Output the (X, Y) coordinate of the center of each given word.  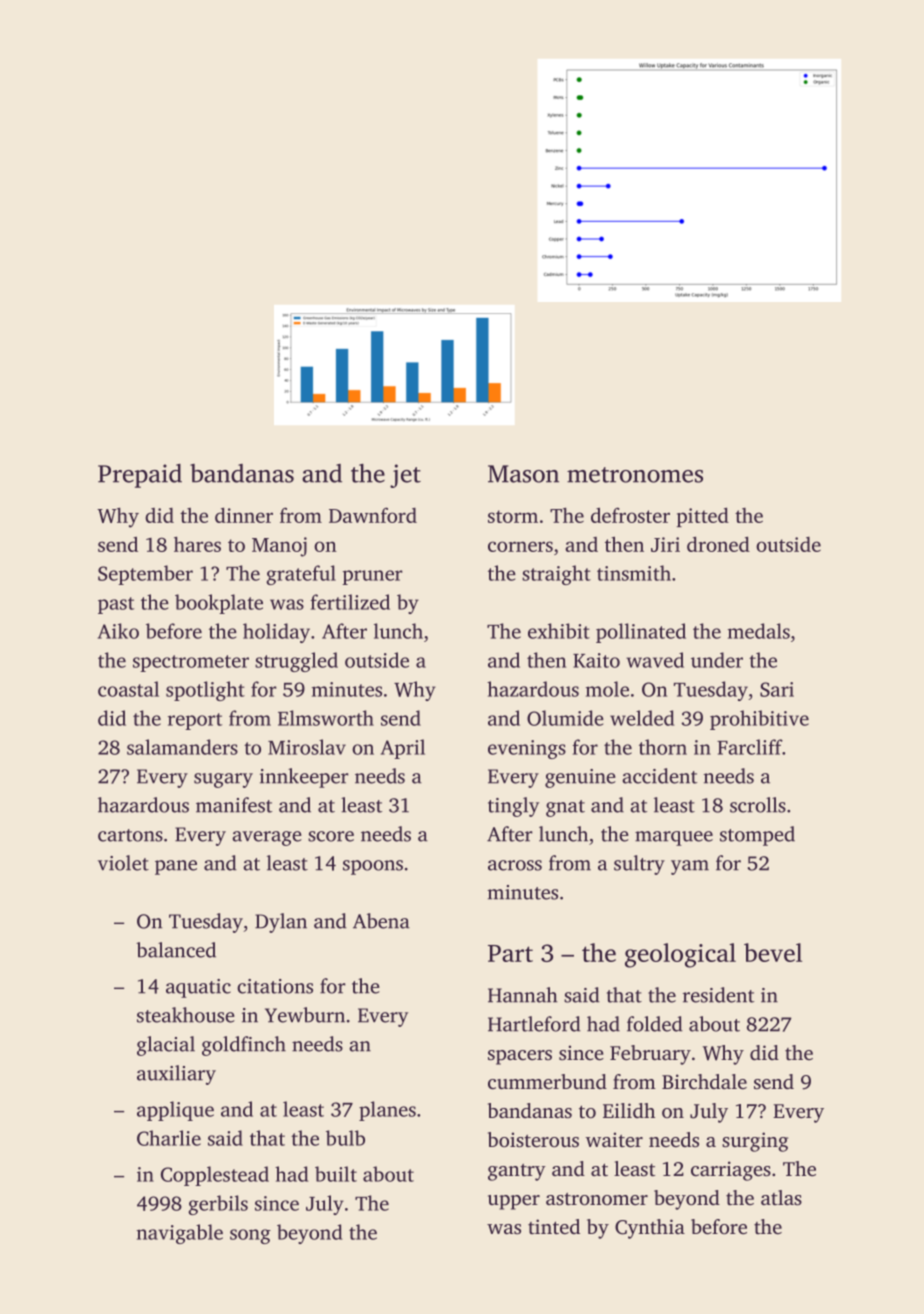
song (250, 1236)
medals (759, 631)
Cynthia (650, 1229)
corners (520, 546)
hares (197, 544)
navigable (180, 1234)
